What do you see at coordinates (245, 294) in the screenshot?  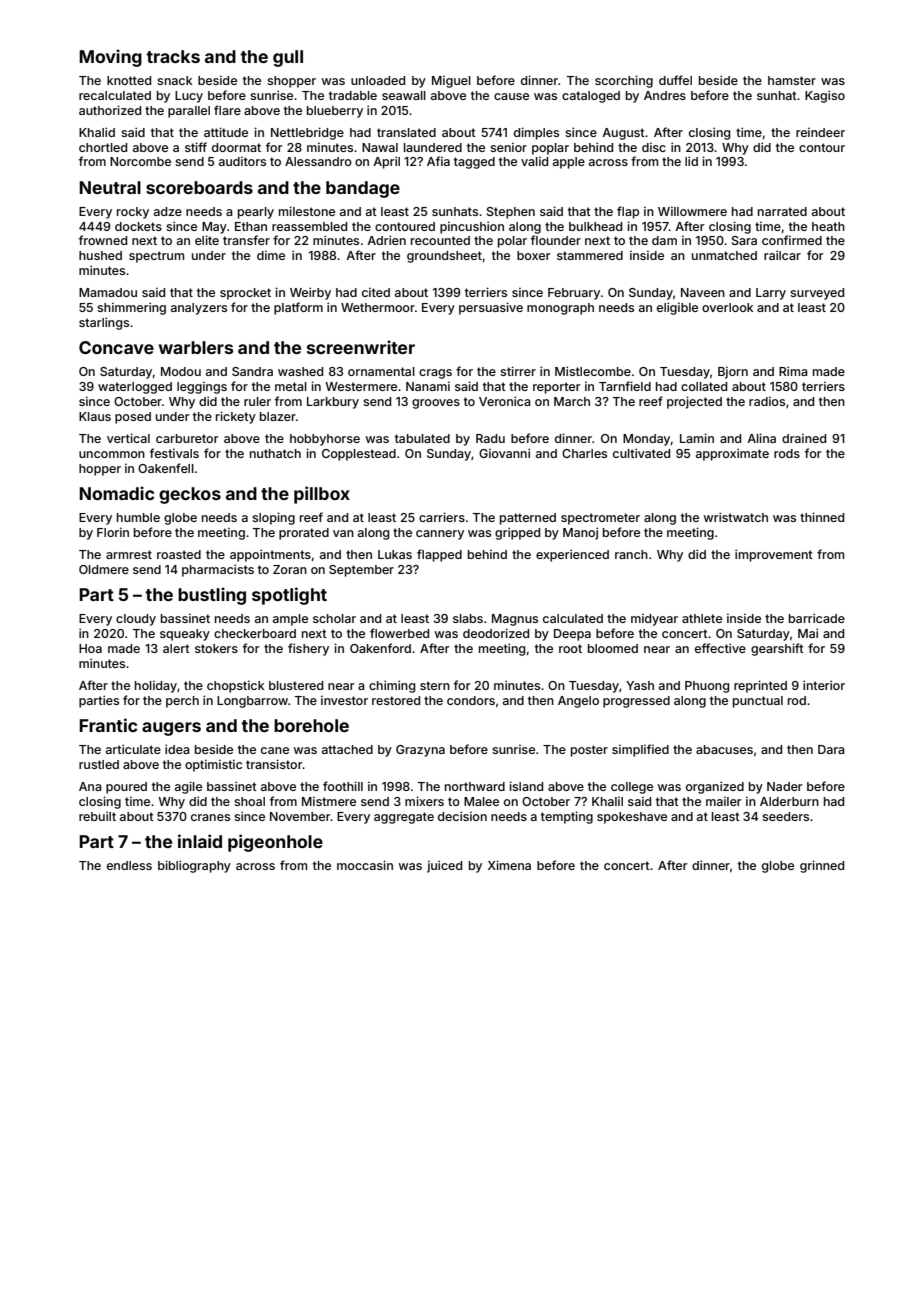 I see `sprocket` at bounding box center [245, 294].
